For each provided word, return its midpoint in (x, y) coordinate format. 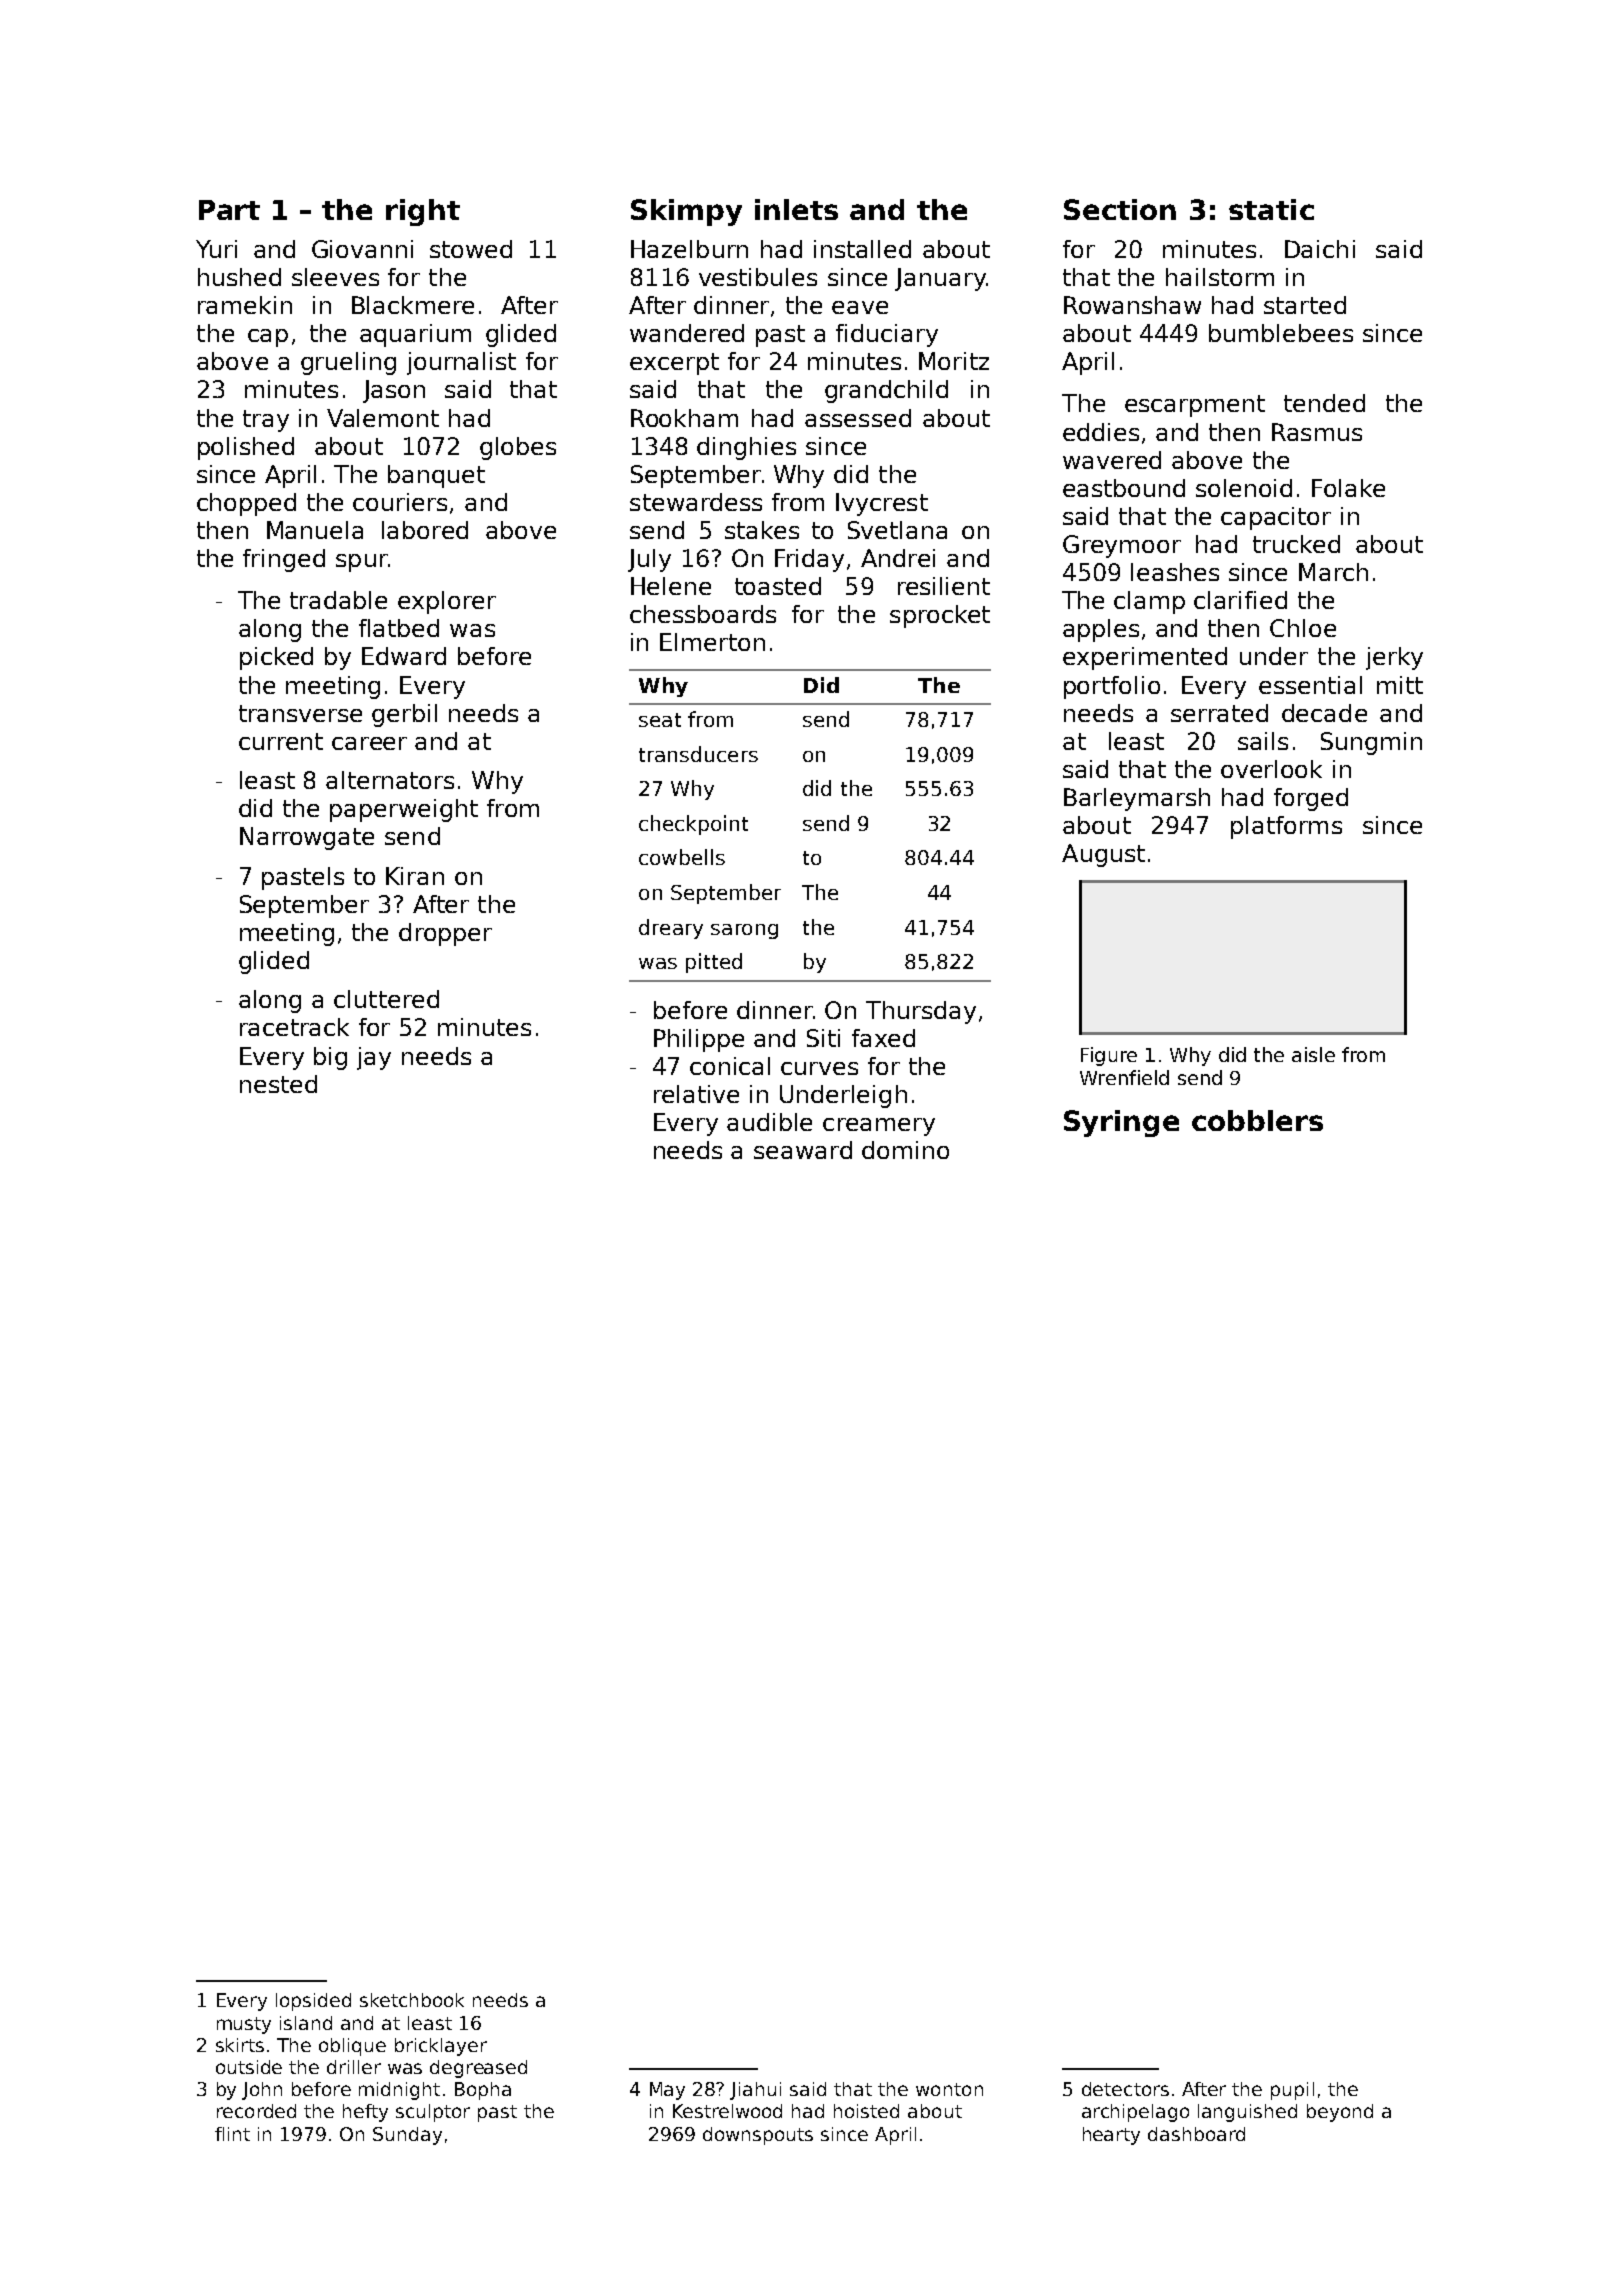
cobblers (1257, 1120)
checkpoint (693, 825)
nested (278, 1084)
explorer (447, 602)
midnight (399, 2091)
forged (1311, 799)
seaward (803, 1150)
